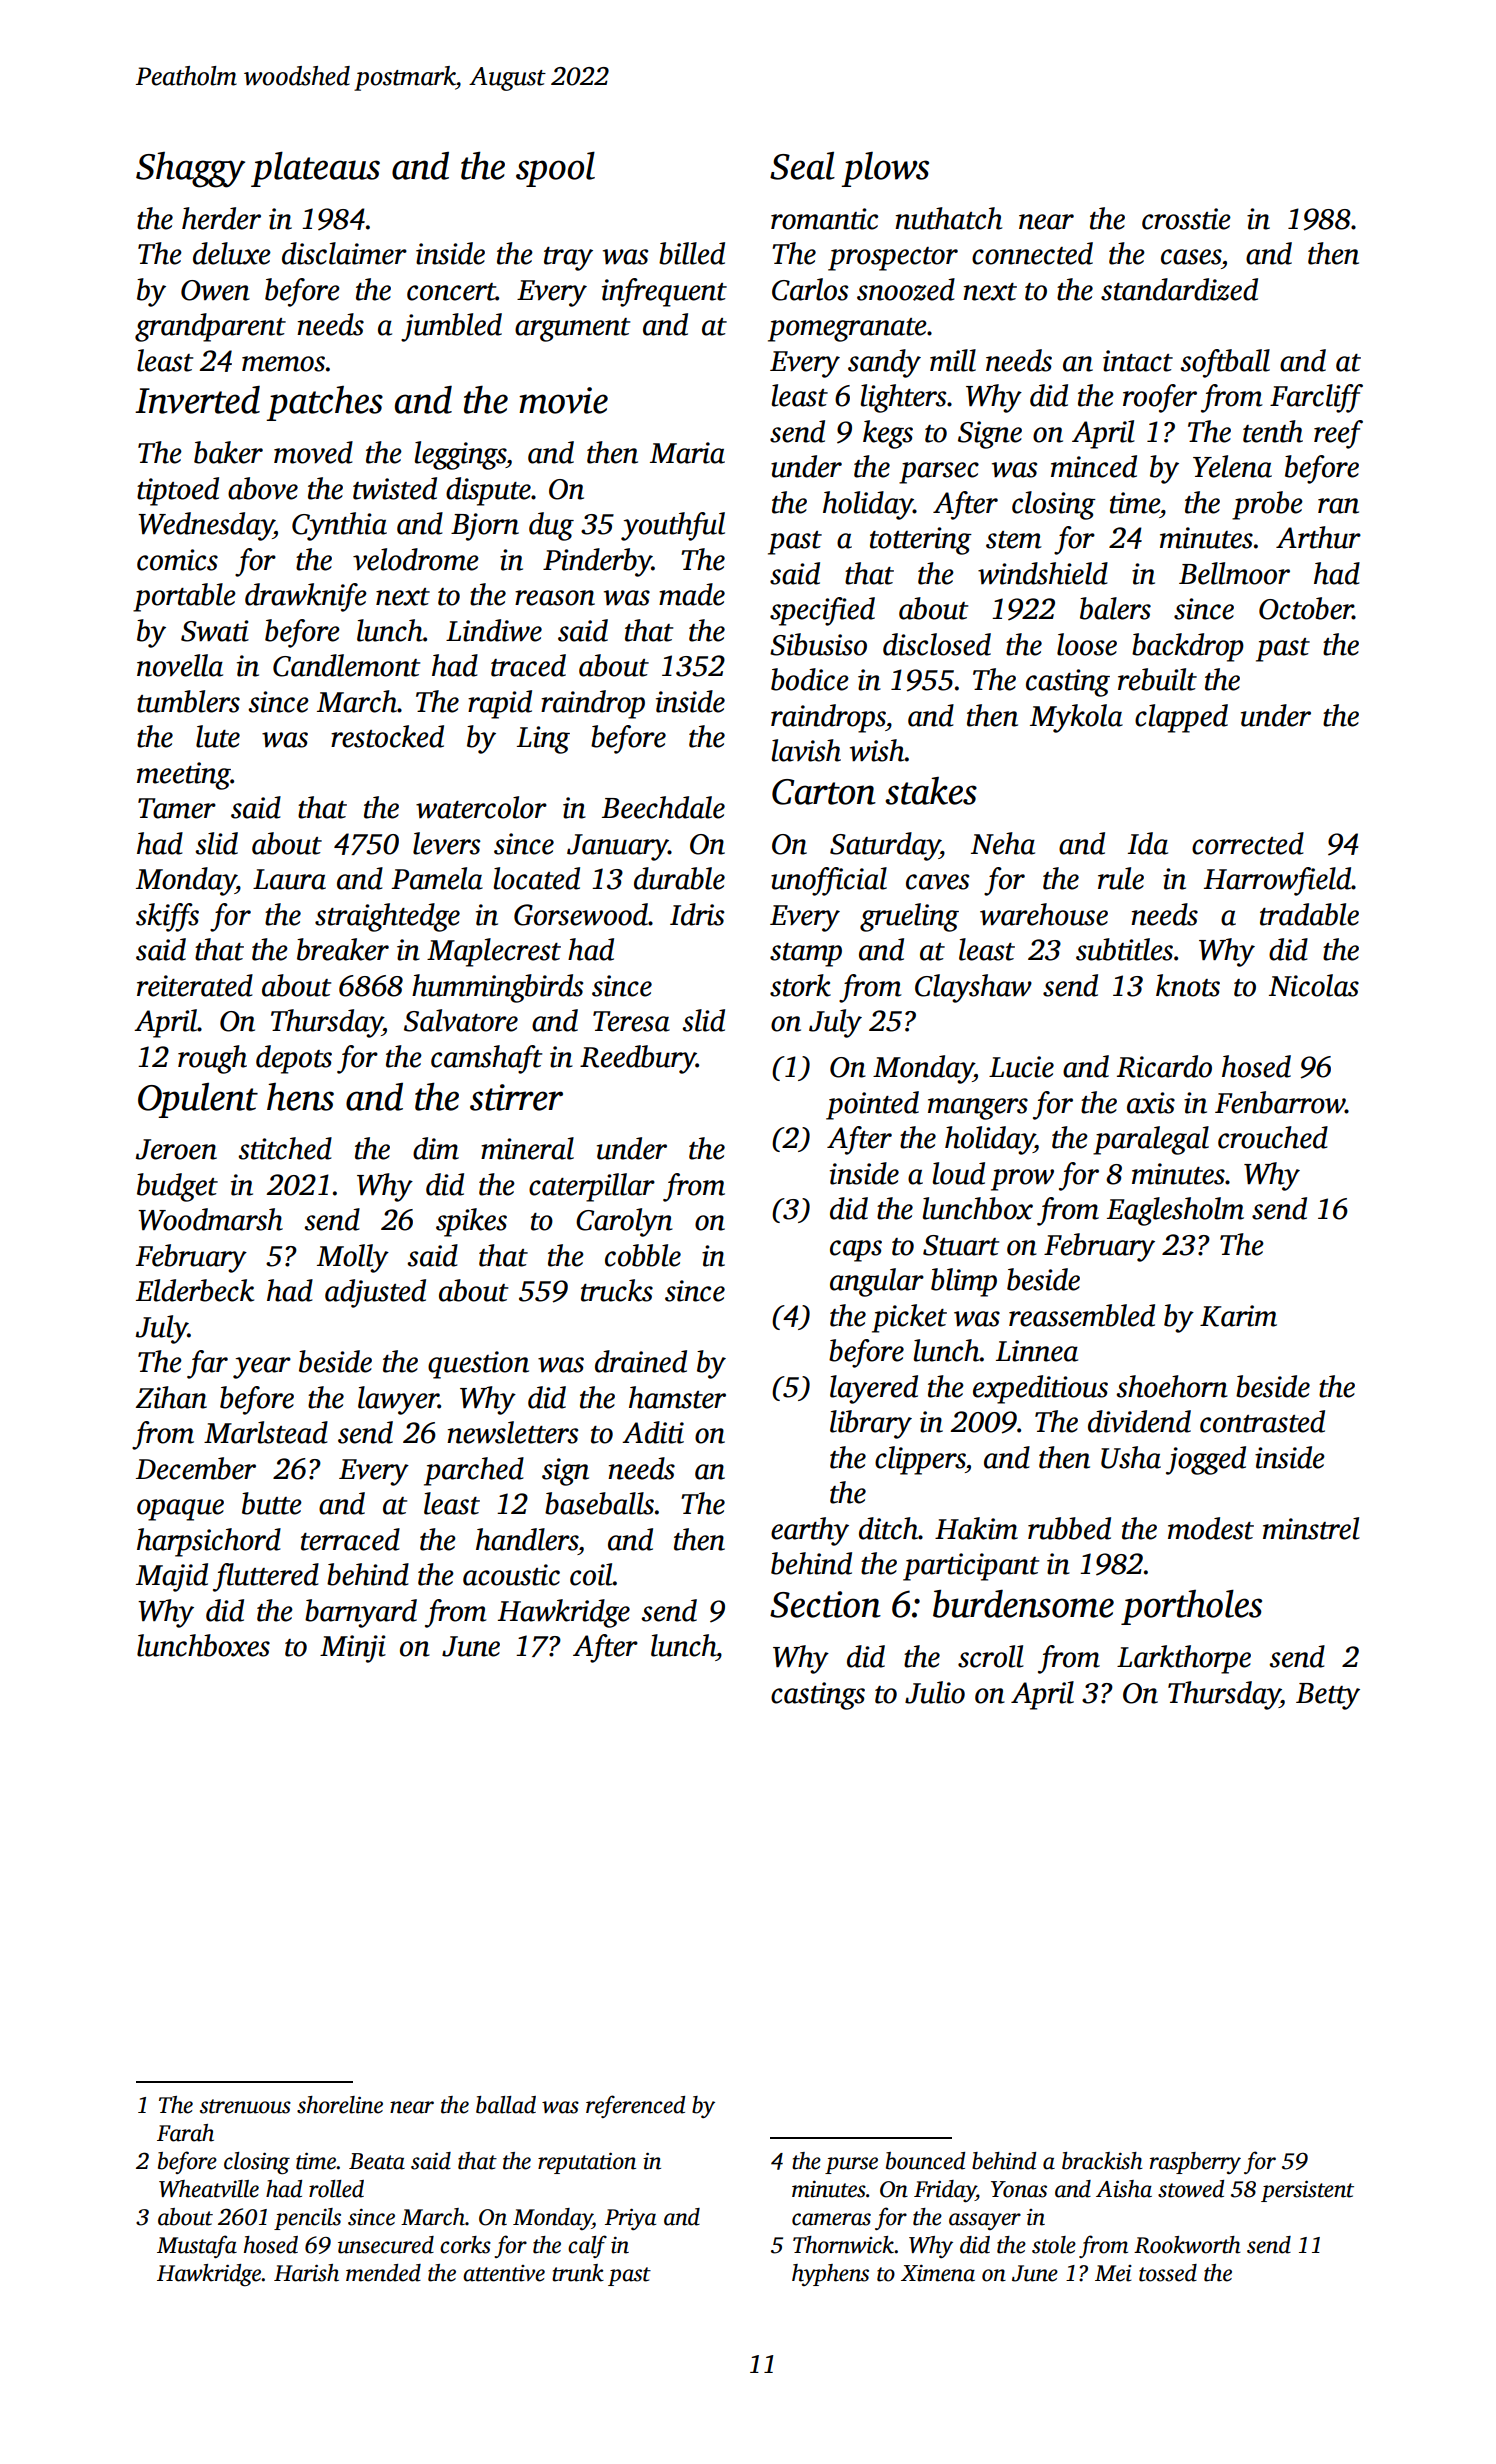 This page has width=1496, height=2464. I want to click on herder, so click(221, 218).
